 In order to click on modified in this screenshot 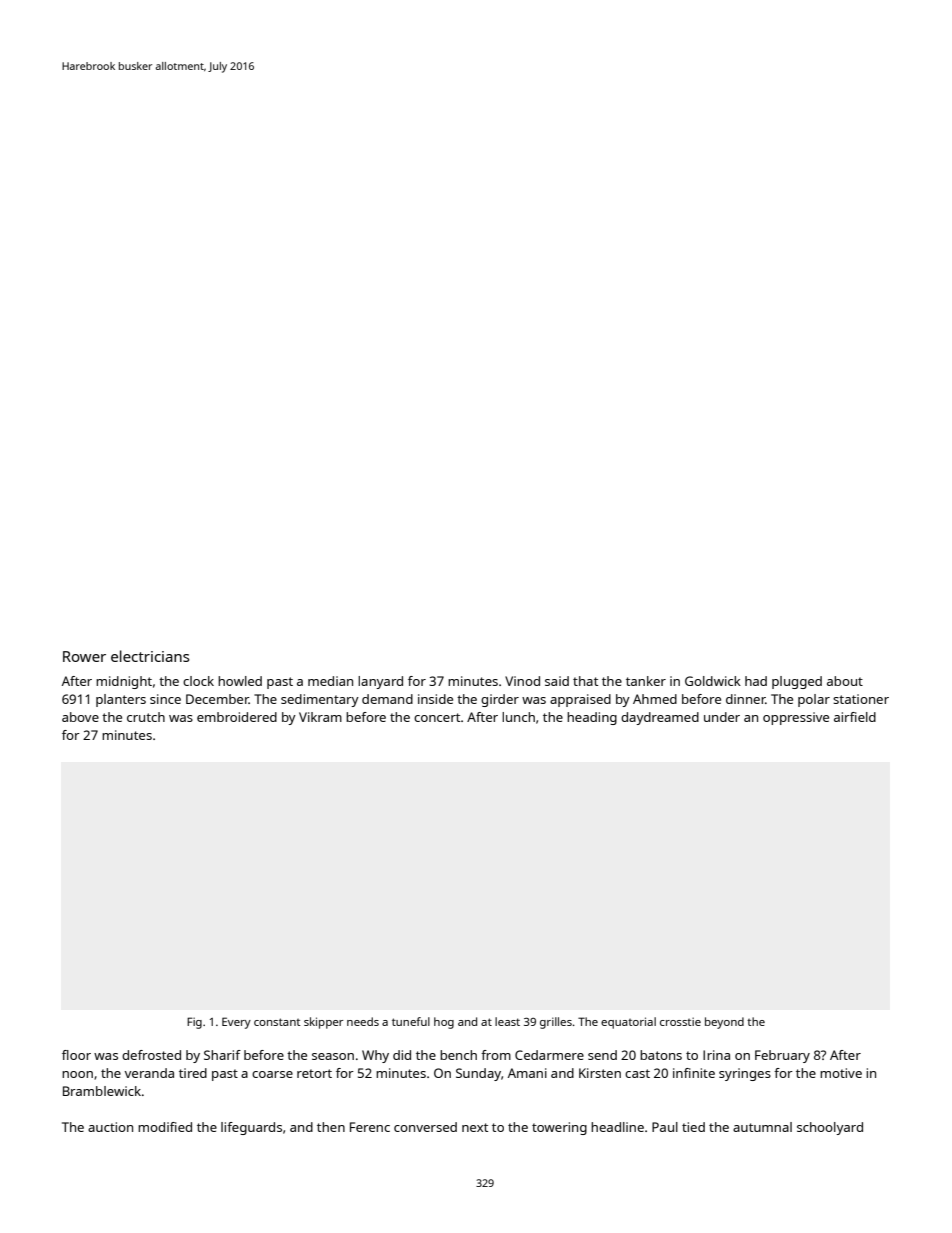, I will do `click(165, 1127)`.
